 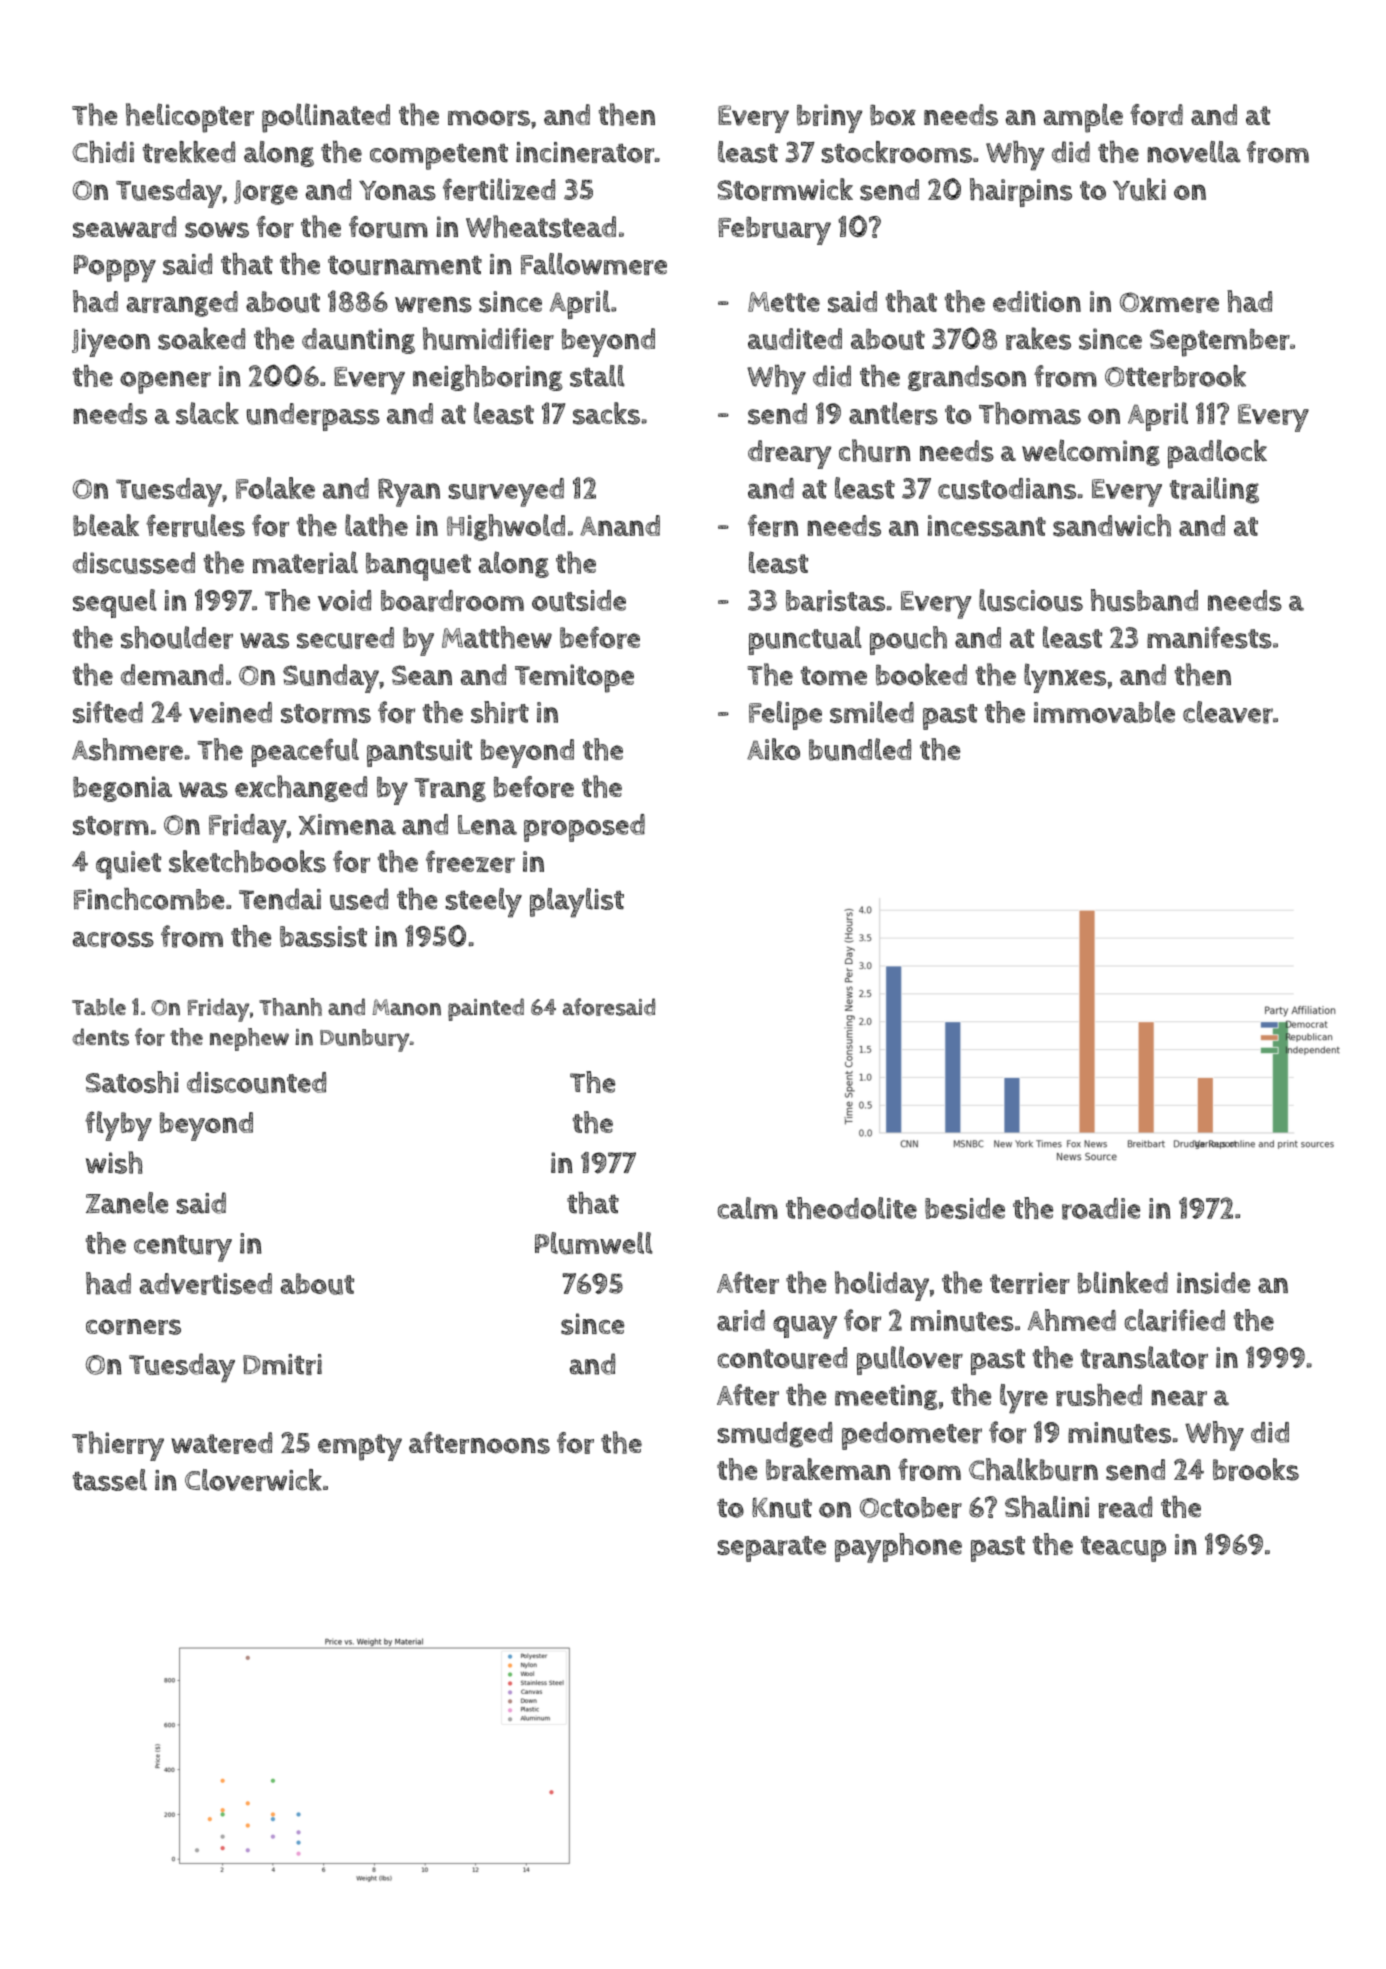 What do you see at coordinates (1123, 1282) in the screenshot?
I see `blinked` at bounding box center [1123, 1282].
